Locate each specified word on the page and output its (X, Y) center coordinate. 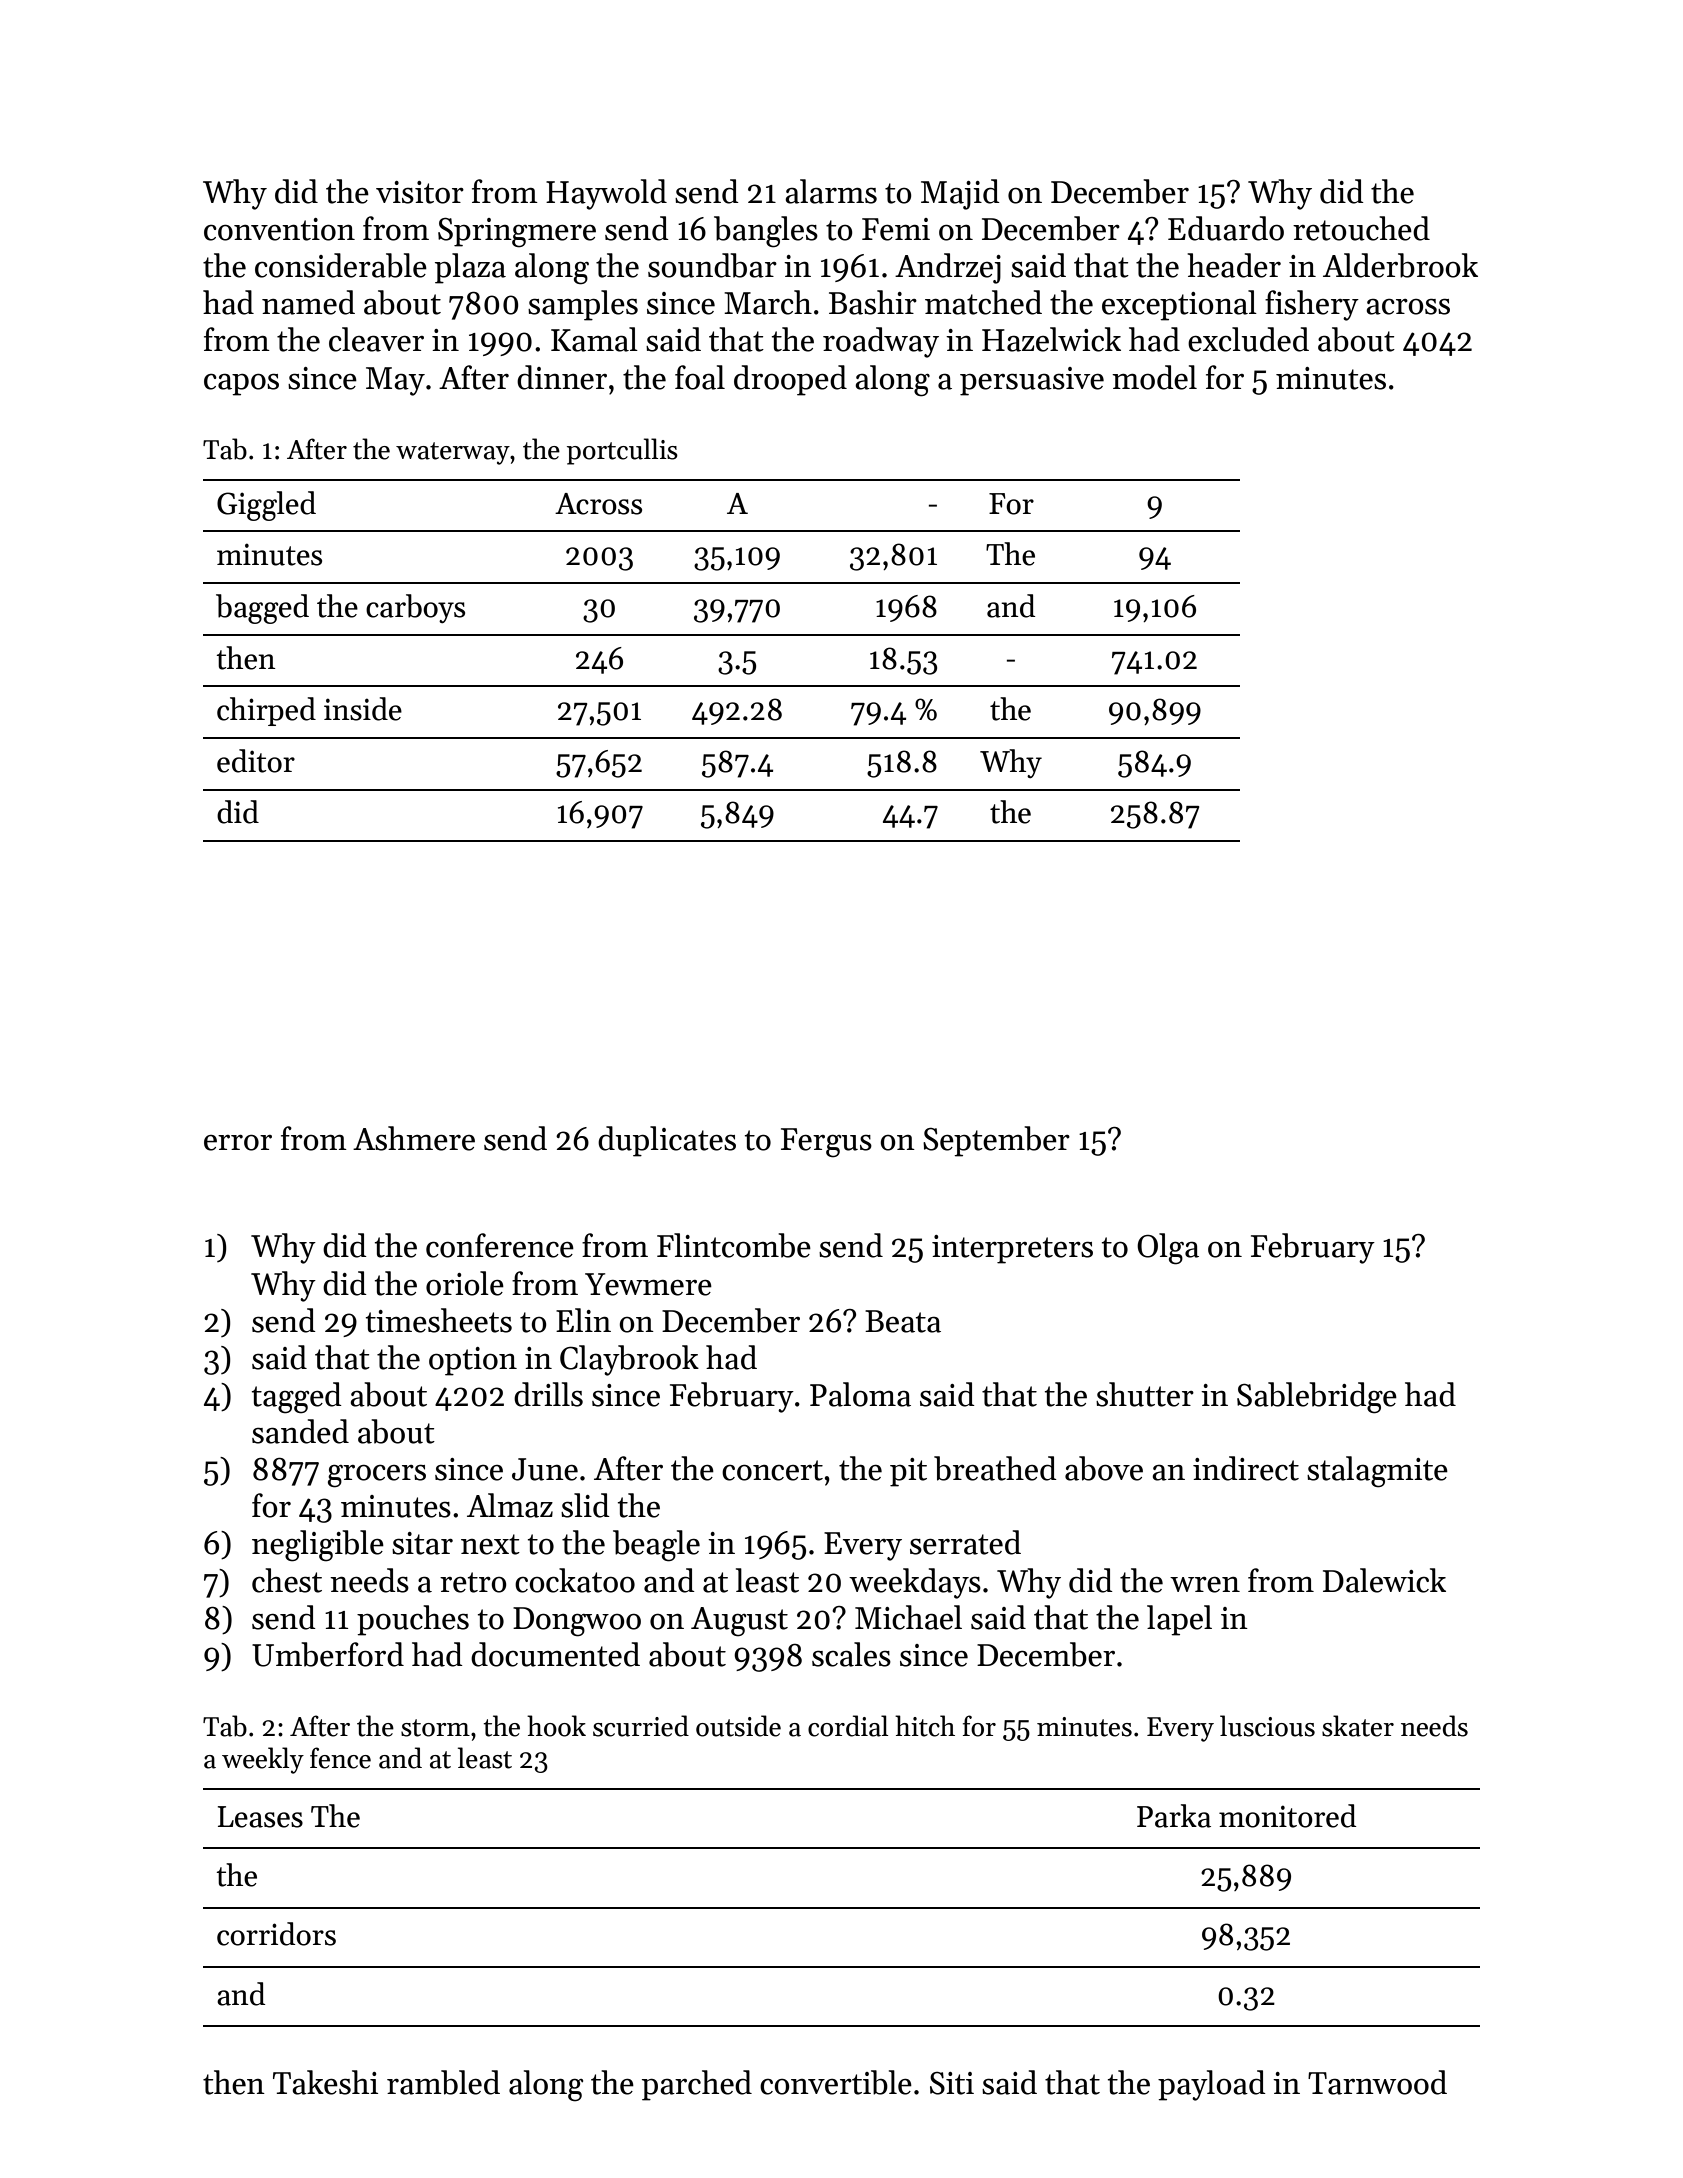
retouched (1361, 228)
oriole (465, 1283)
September (996, 1141)
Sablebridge (1317, 1398)
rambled (443, 2082)
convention (279, 229)
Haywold (606, 194)
